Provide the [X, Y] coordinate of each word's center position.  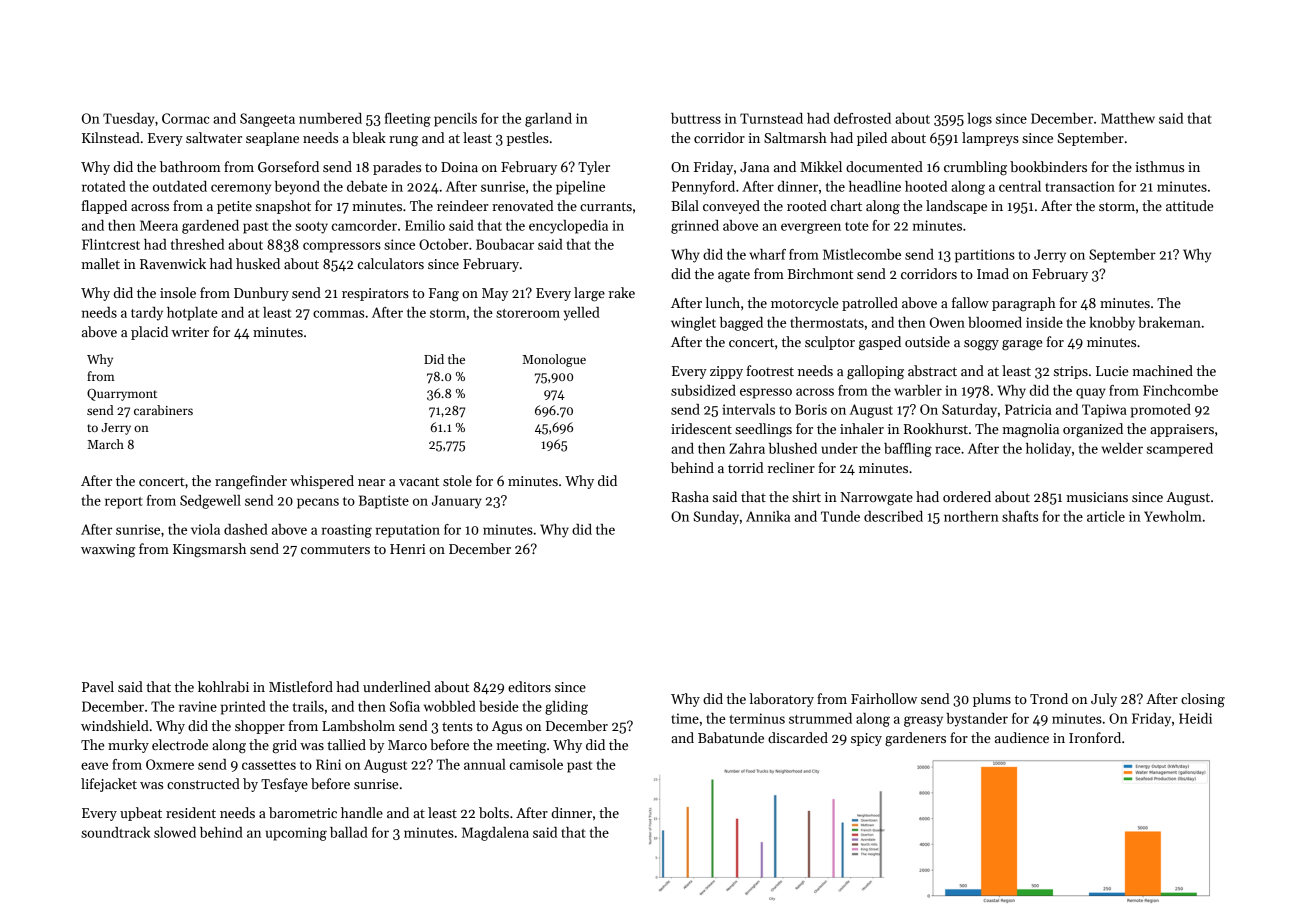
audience [1022, 737]
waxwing [108, 551]
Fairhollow [884, 698]
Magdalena [495, 834]
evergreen [811, 228]
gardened [210, 227]
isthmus [1159, 166]
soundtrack [115, 832]
